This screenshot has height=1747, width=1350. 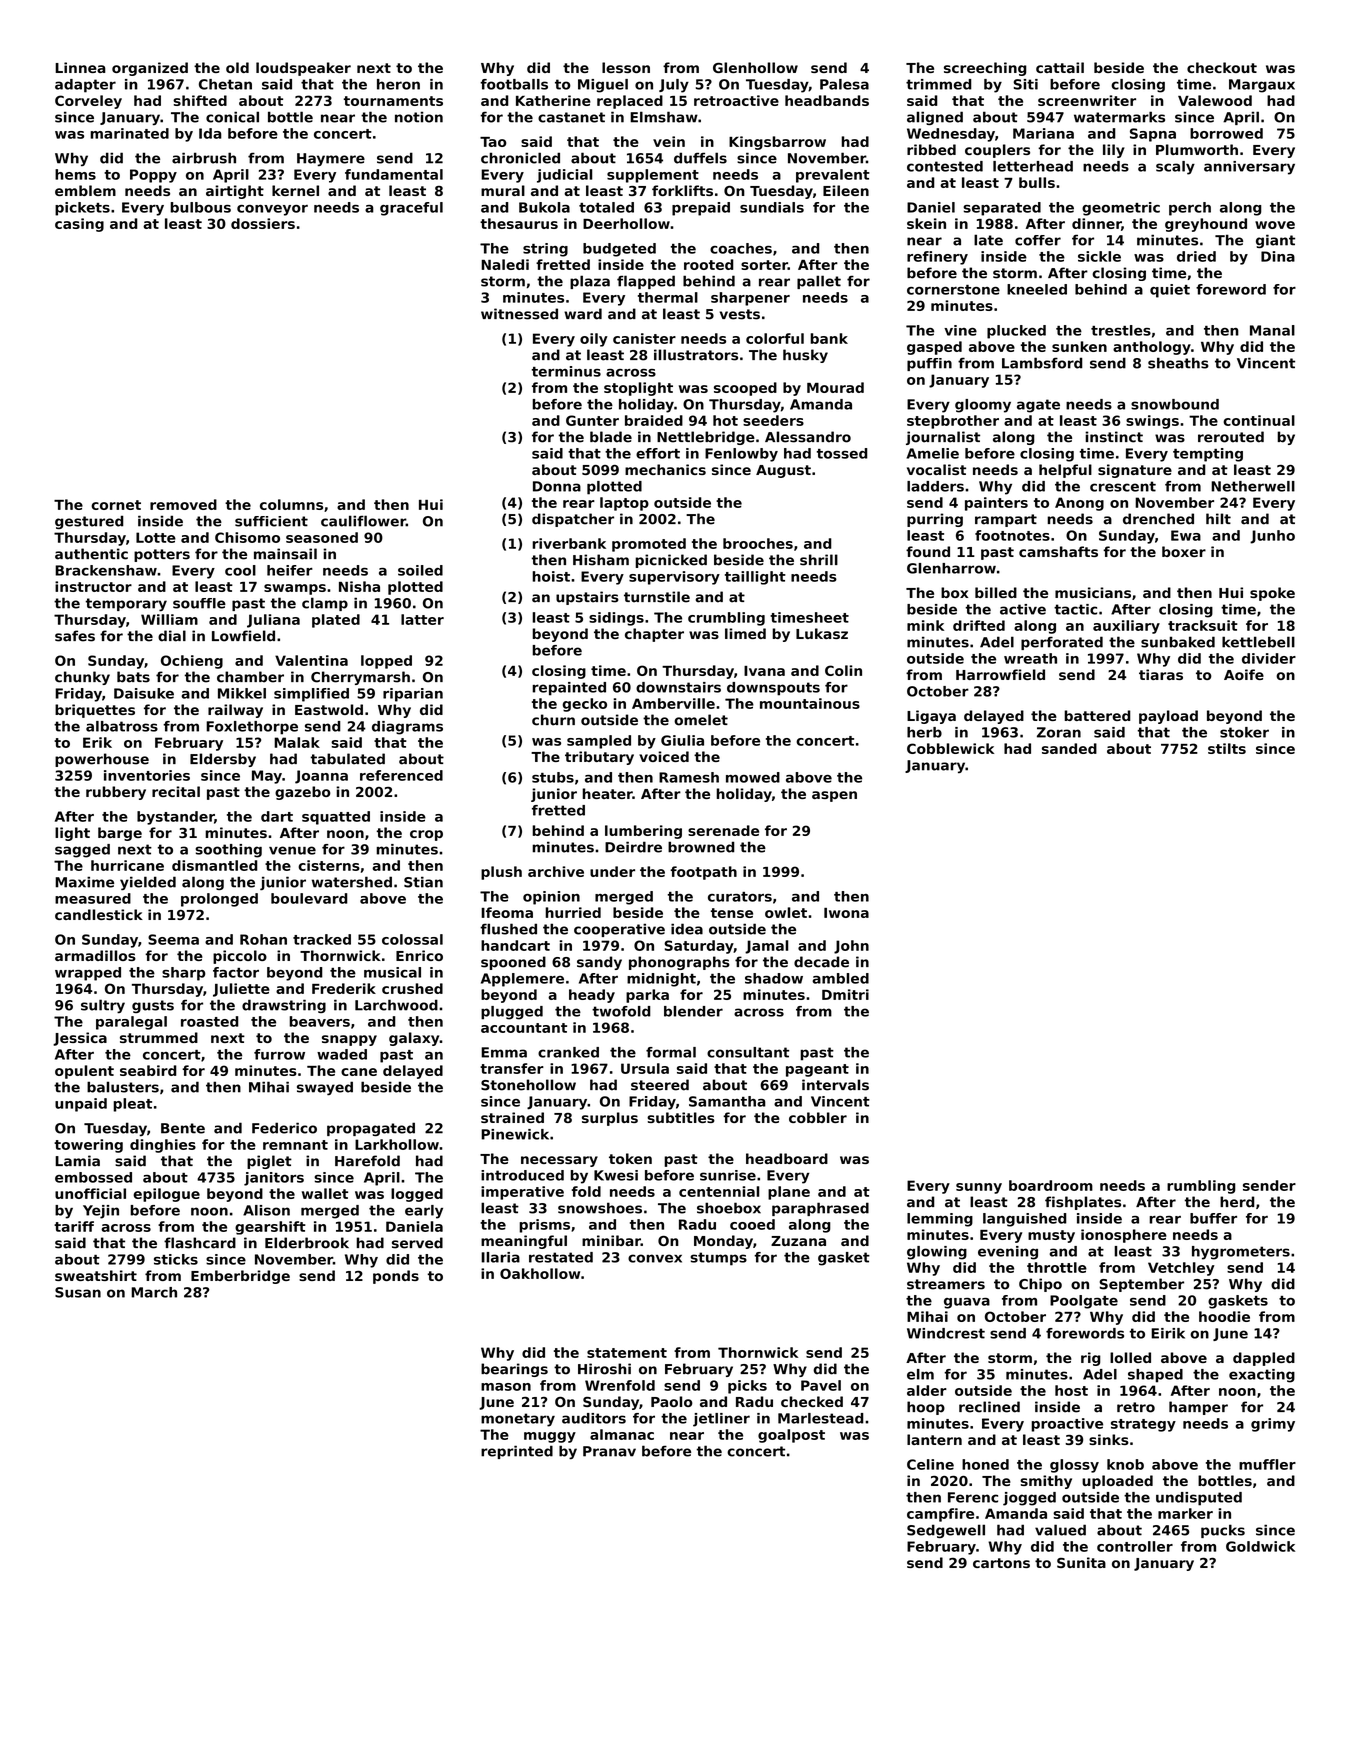 What do you see at coordinates (163, 1146) in the screenshot?
I see `dinghies` at bounding box center [163, 1146].
